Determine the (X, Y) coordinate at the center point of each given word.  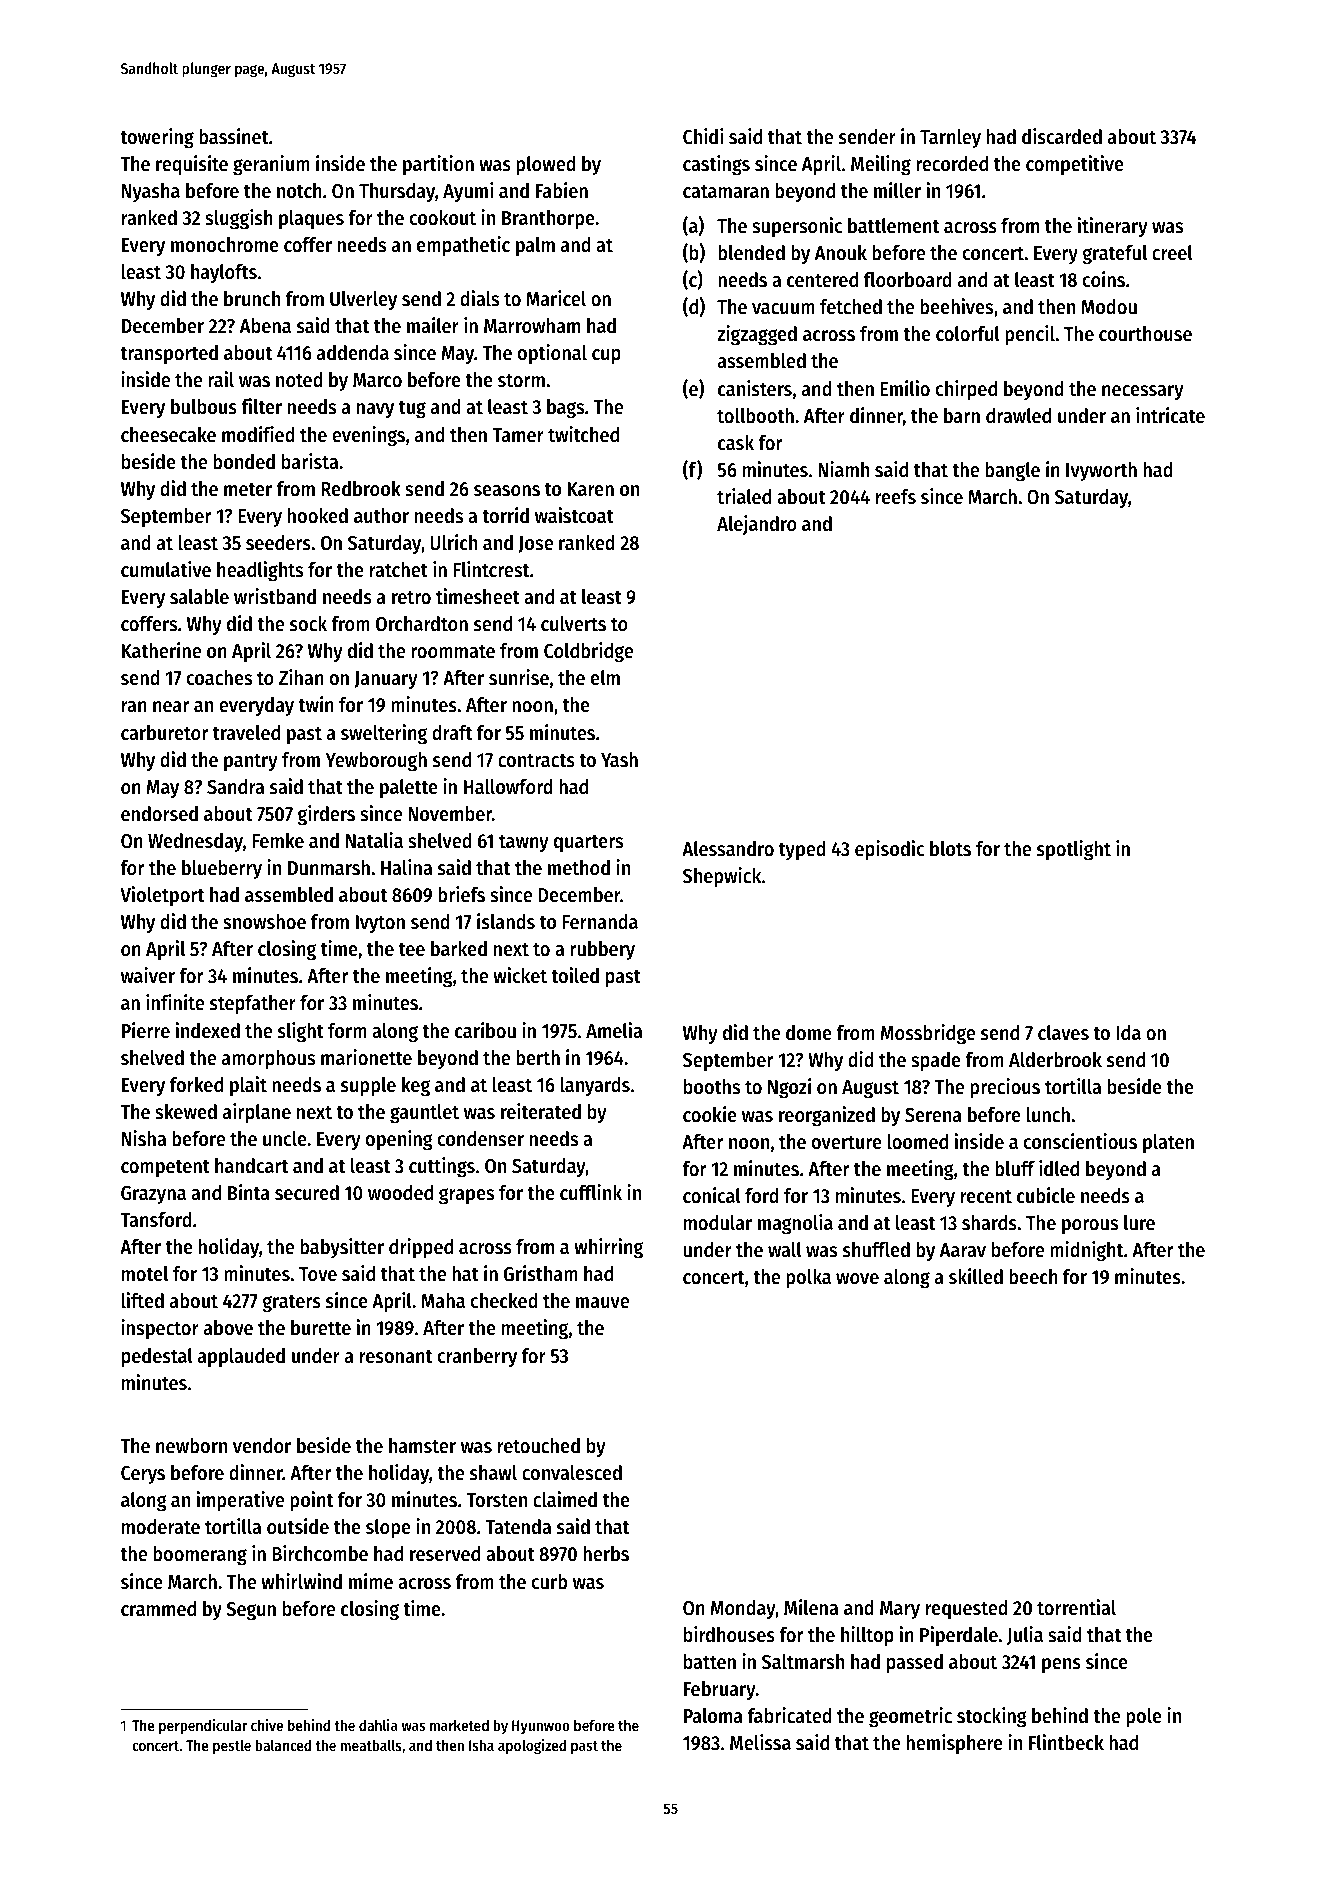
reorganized (827, 1116)
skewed (186, 1112)
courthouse (1145, 334)
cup (606, 357)
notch (299, 191)
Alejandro (757, 525)
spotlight (1074, 850)
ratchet (399, 570)
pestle (232, 1746)
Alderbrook (1055, 1060)
